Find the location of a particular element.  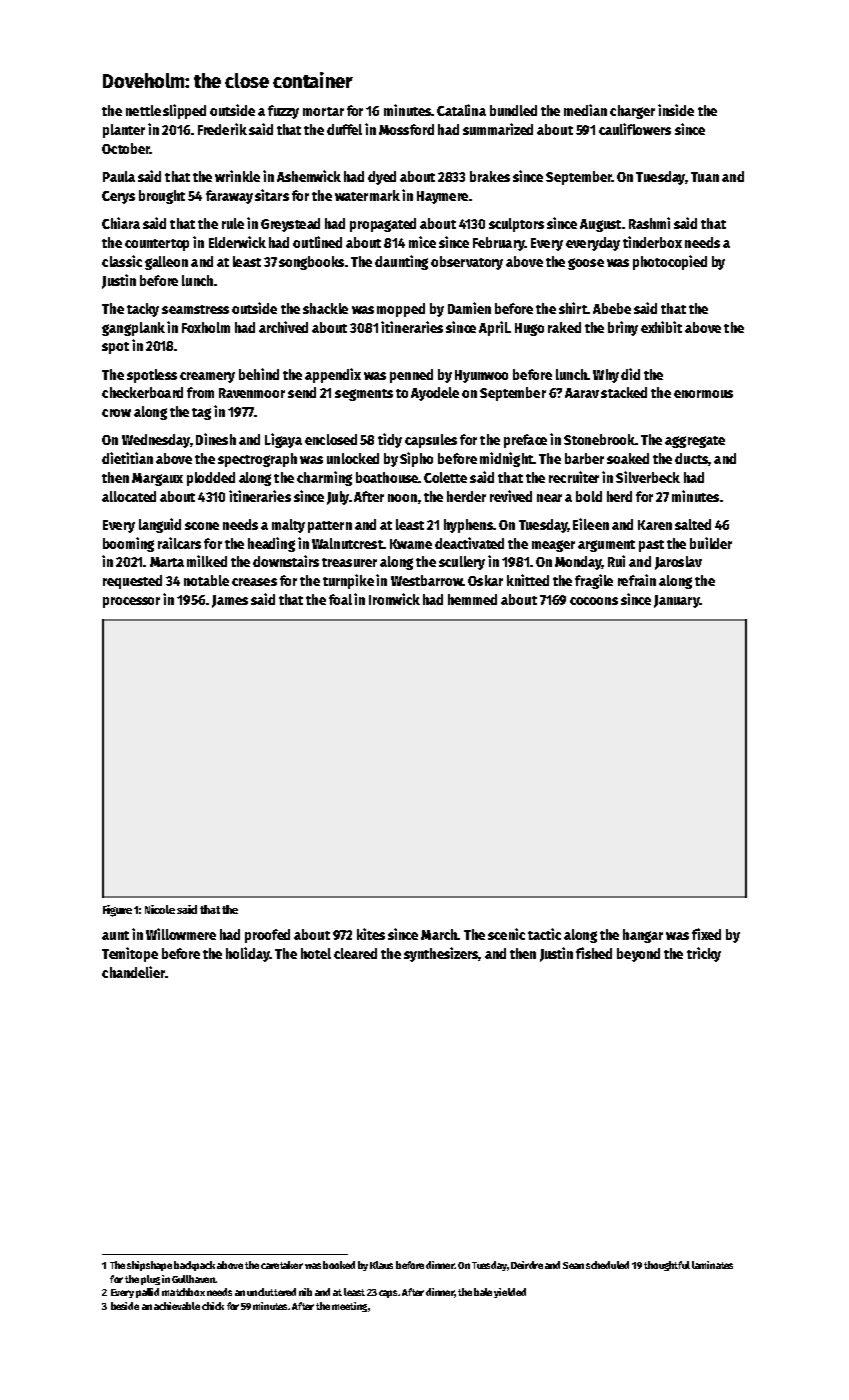

chick is located at coordinates (213, 1306).
